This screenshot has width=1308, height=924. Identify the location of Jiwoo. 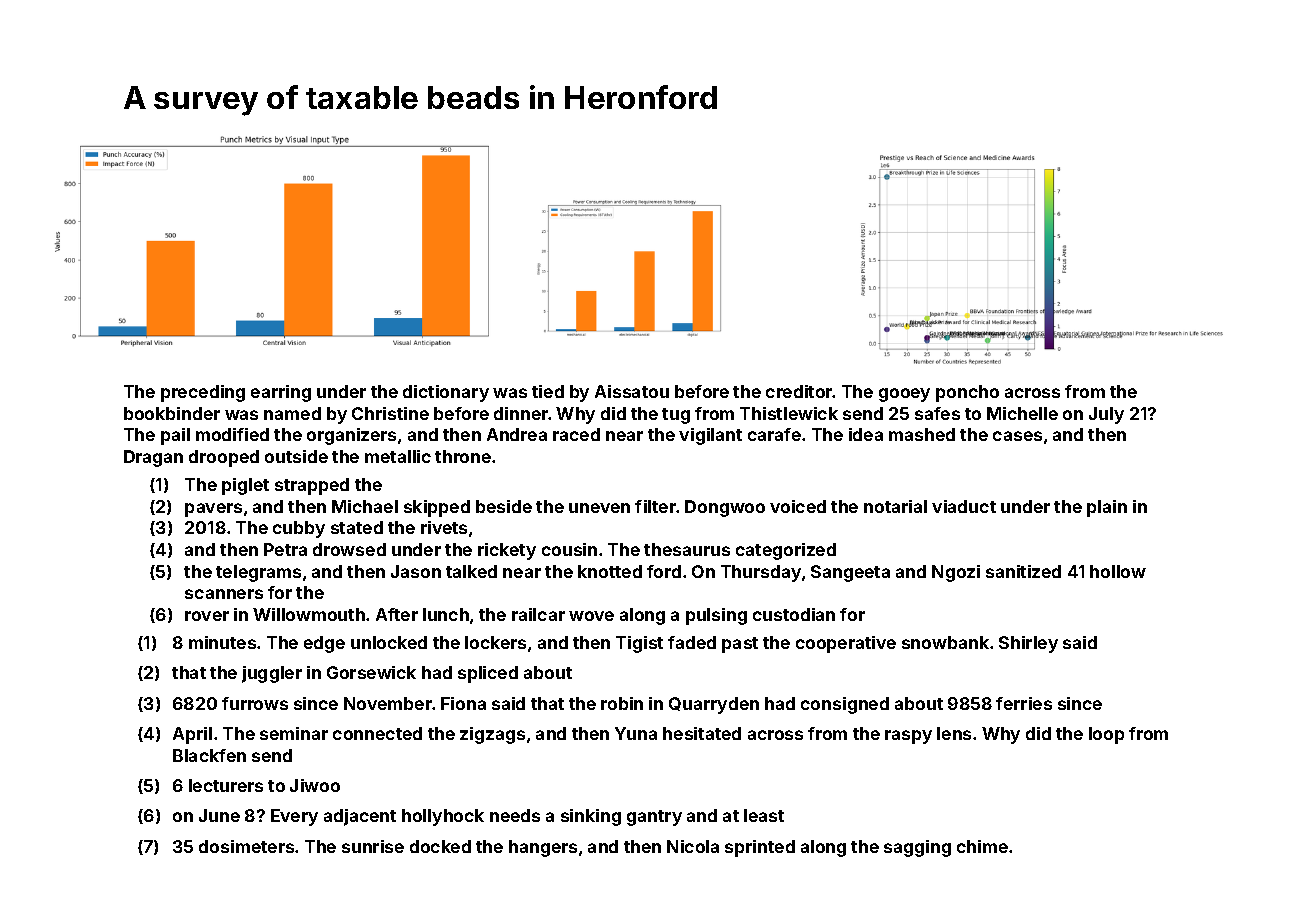
(315, 785).
